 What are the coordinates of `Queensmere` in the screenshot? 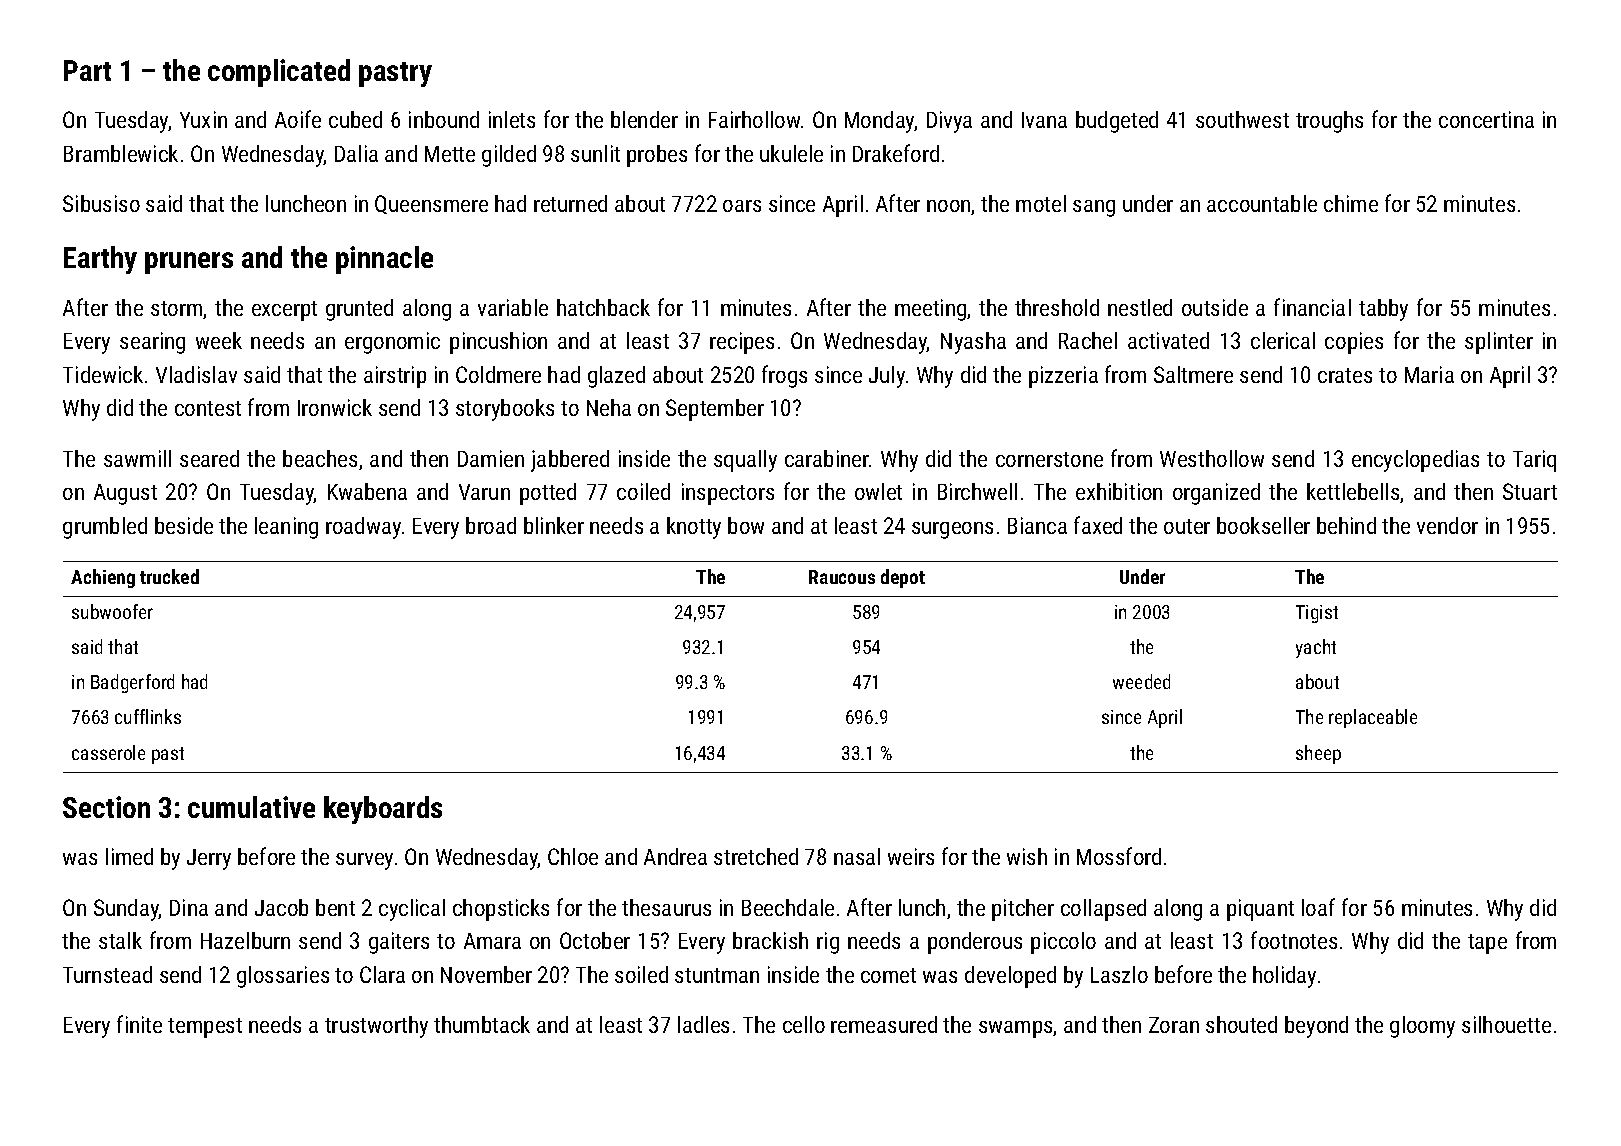 It's located at (431, 204).
